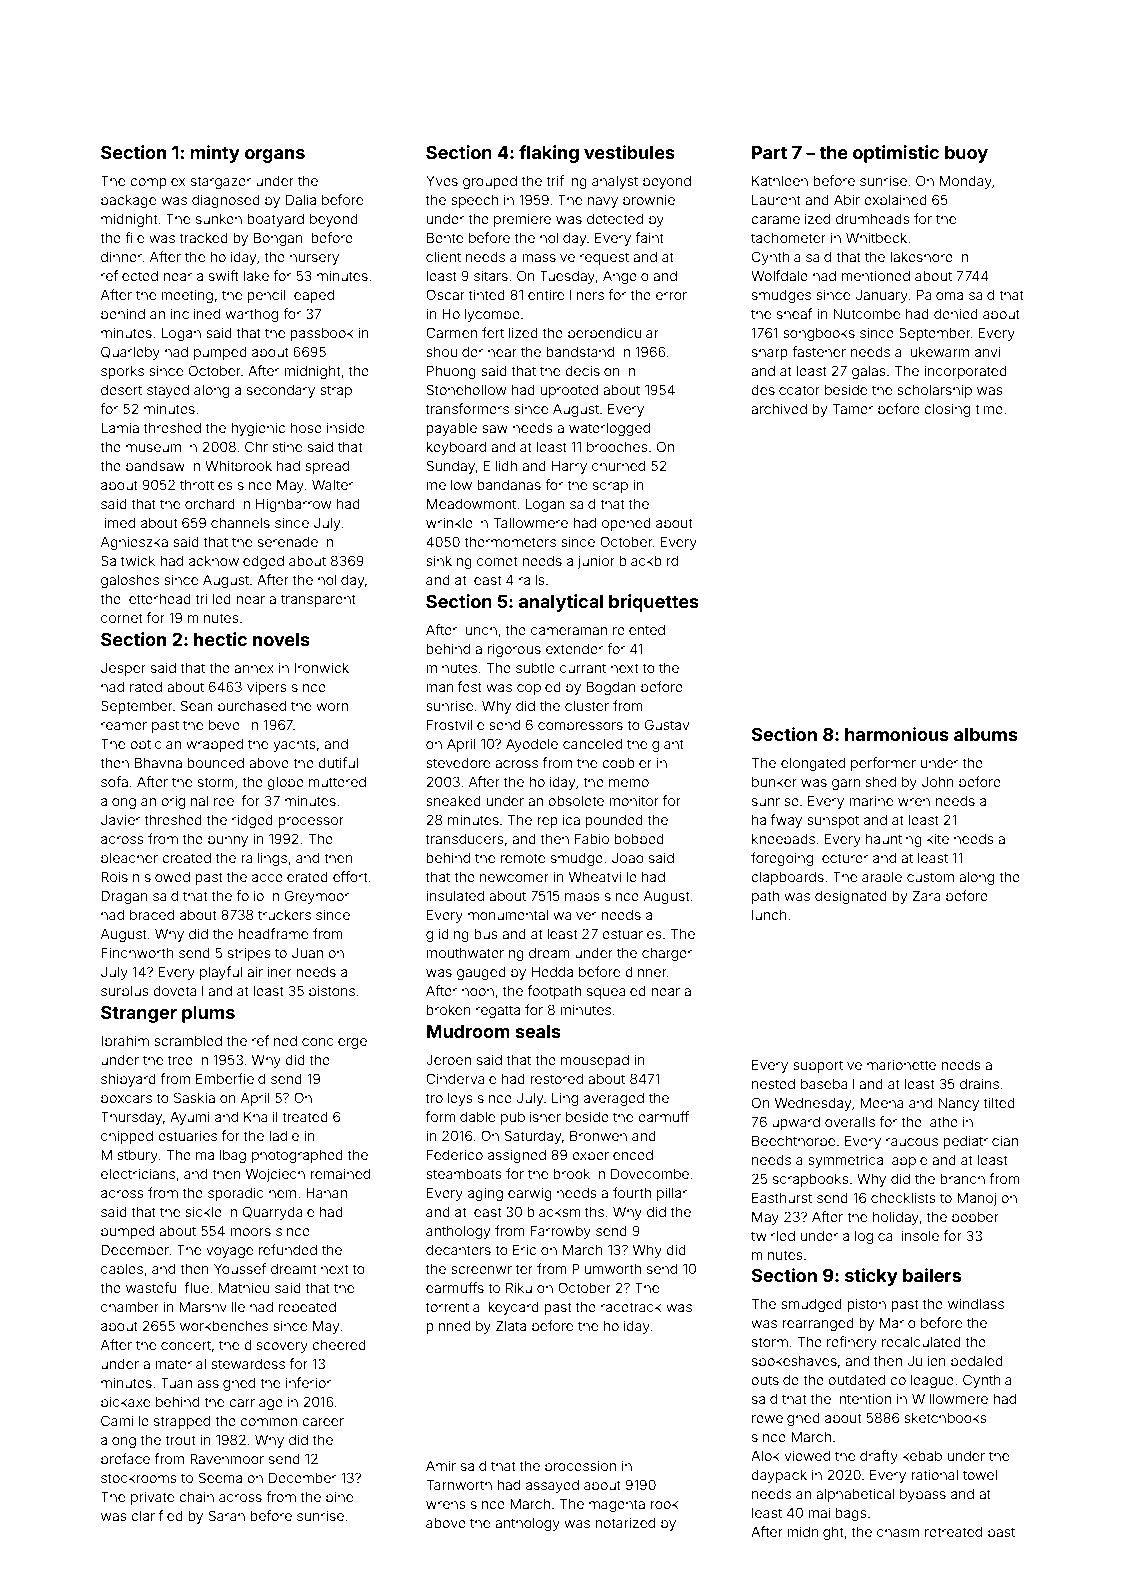  Describe the element at coordinates (616, 992) in the page. I see `squealed` at that location.
